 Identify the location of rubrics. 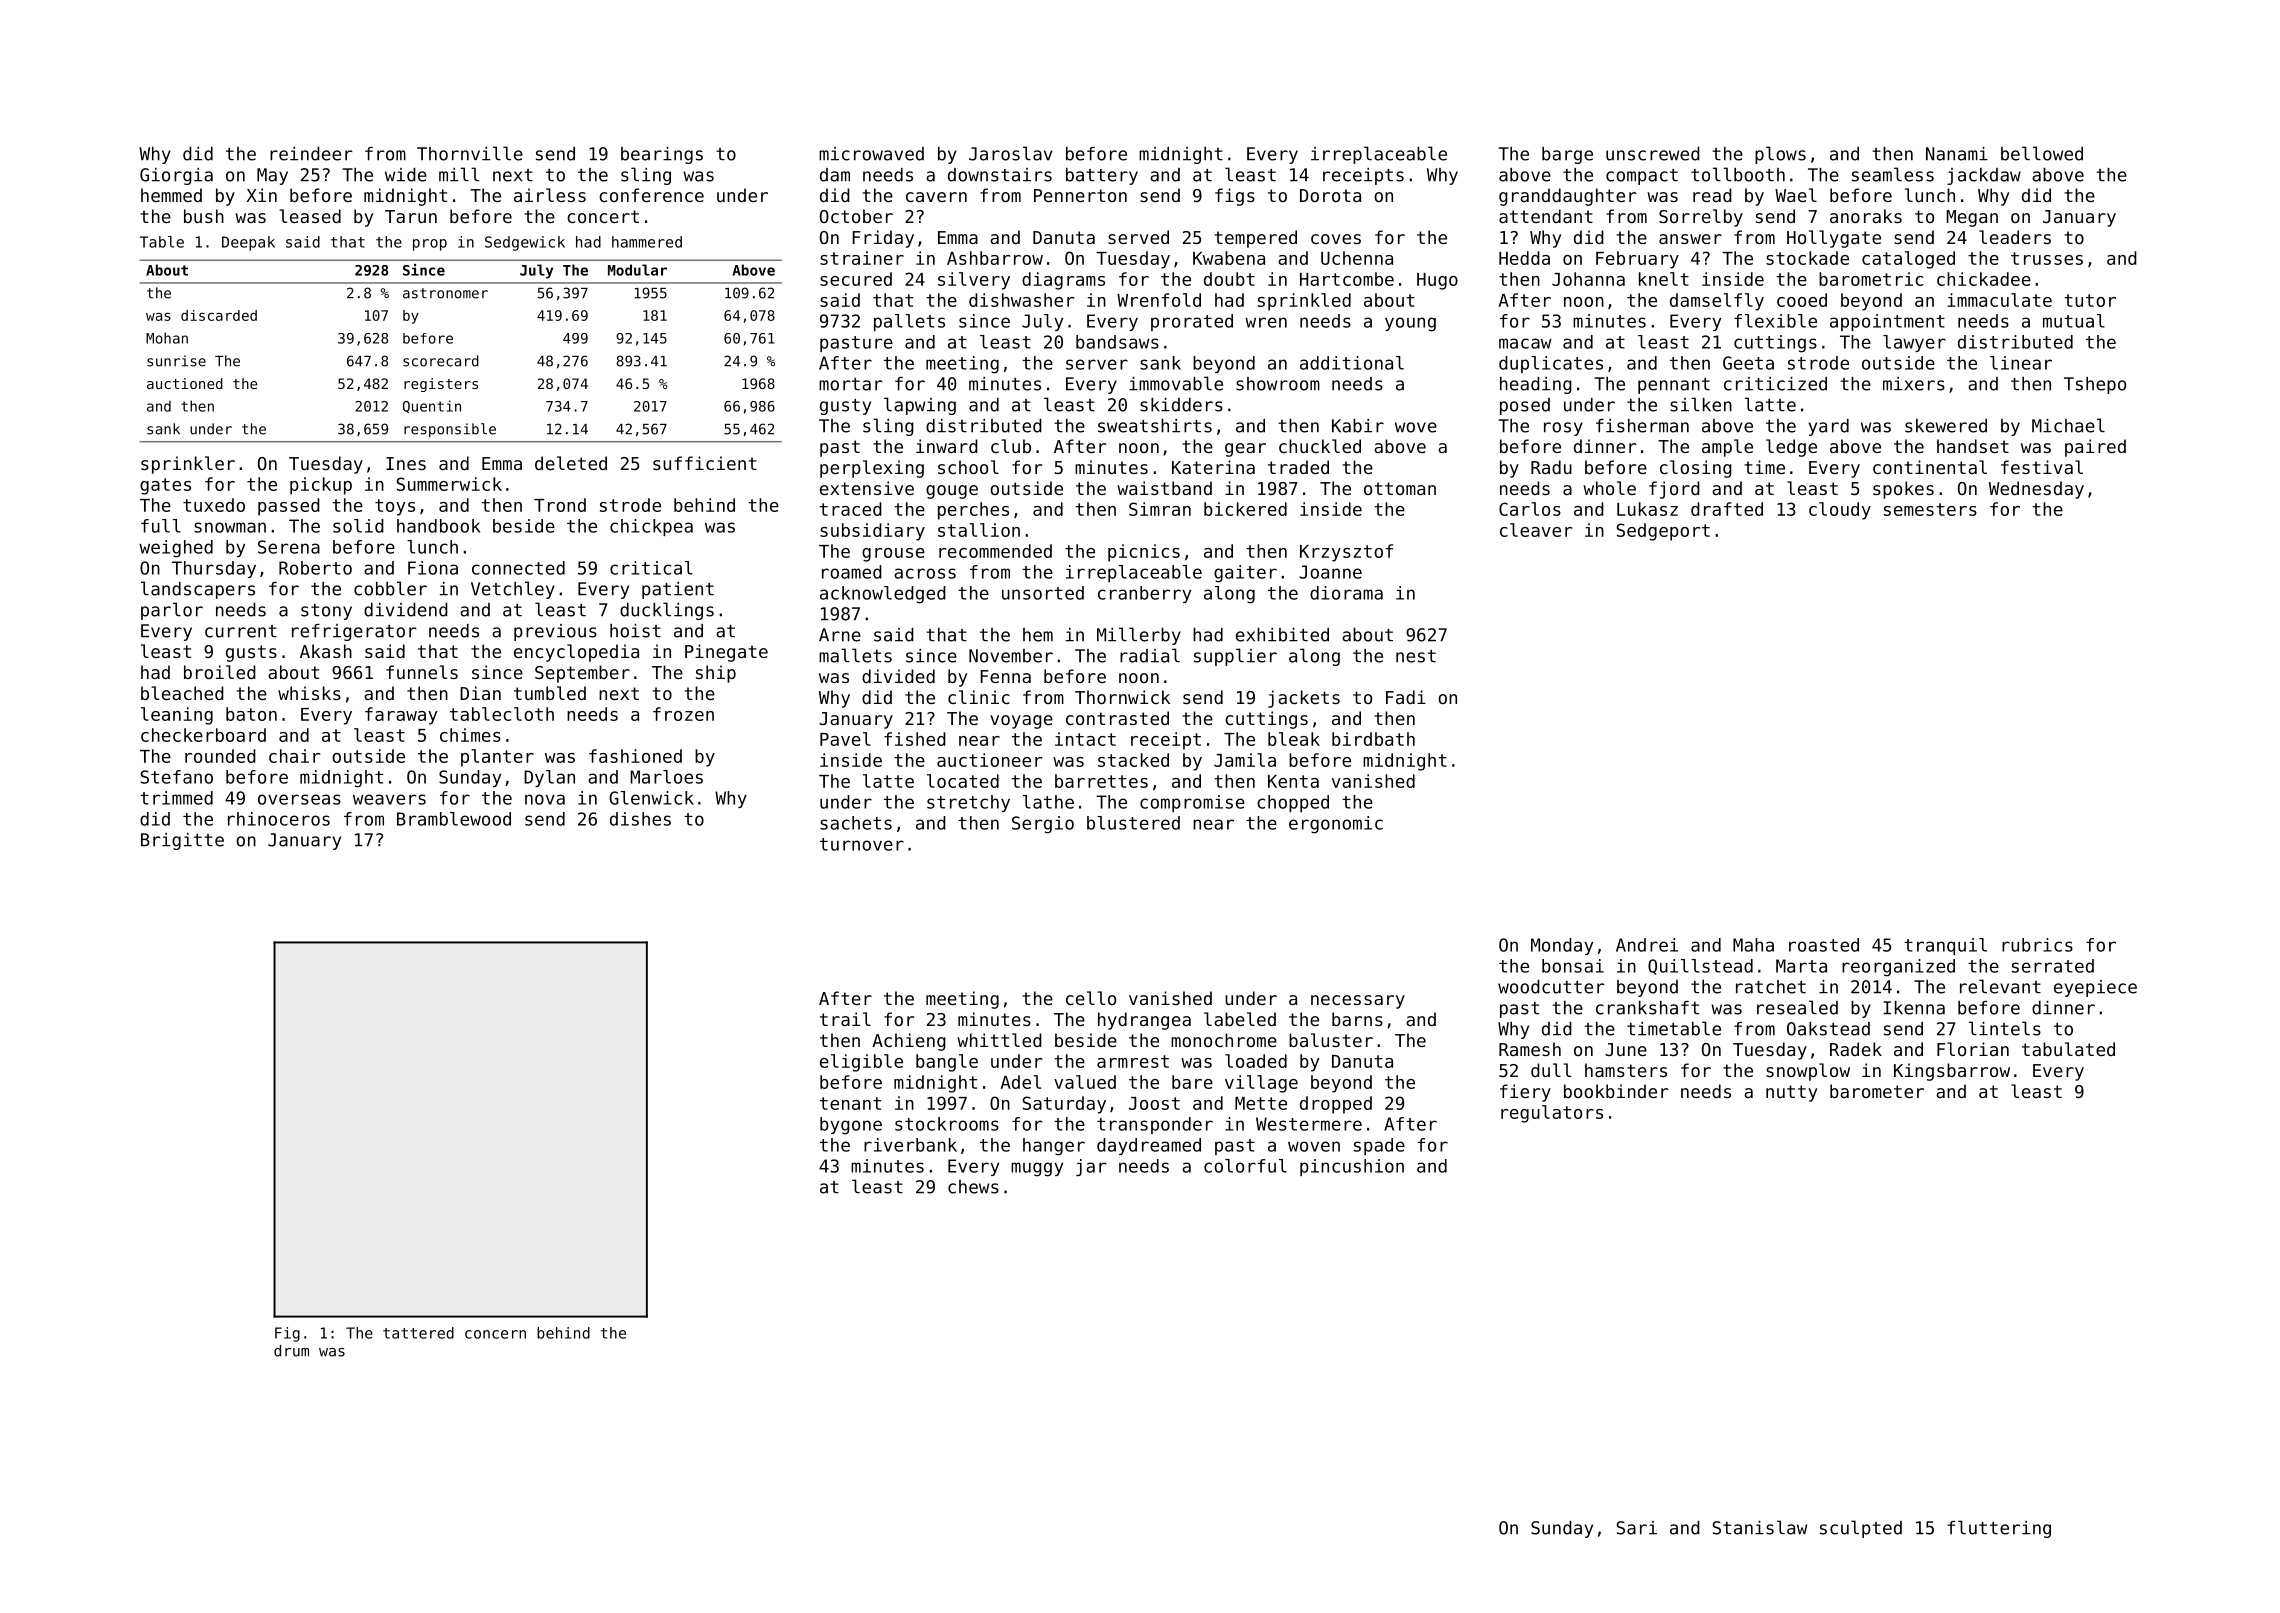
(2037, 945).
